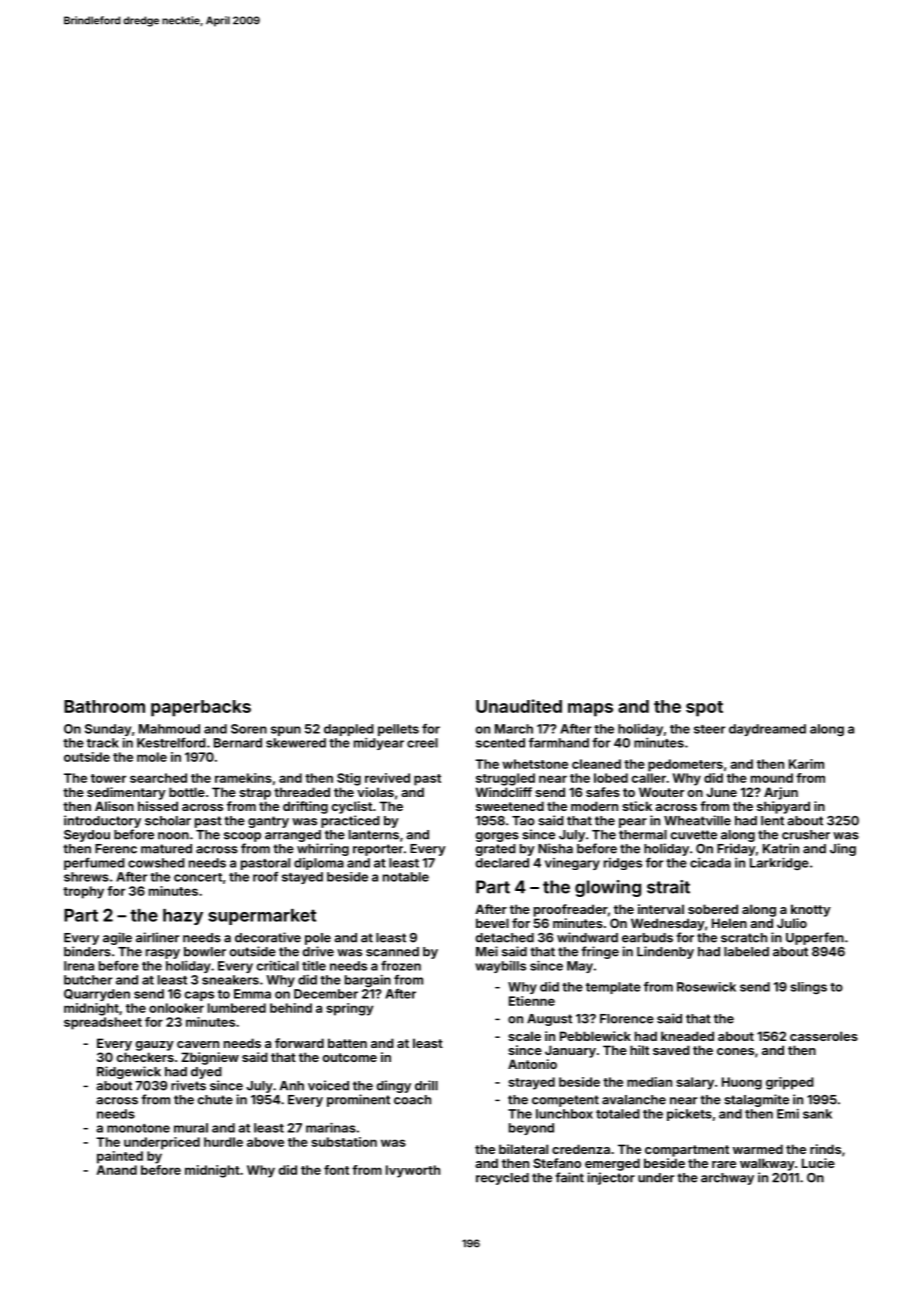  Describe the element at coordinates (843, 849) in the screenshot. I see `Jing` at that location.
